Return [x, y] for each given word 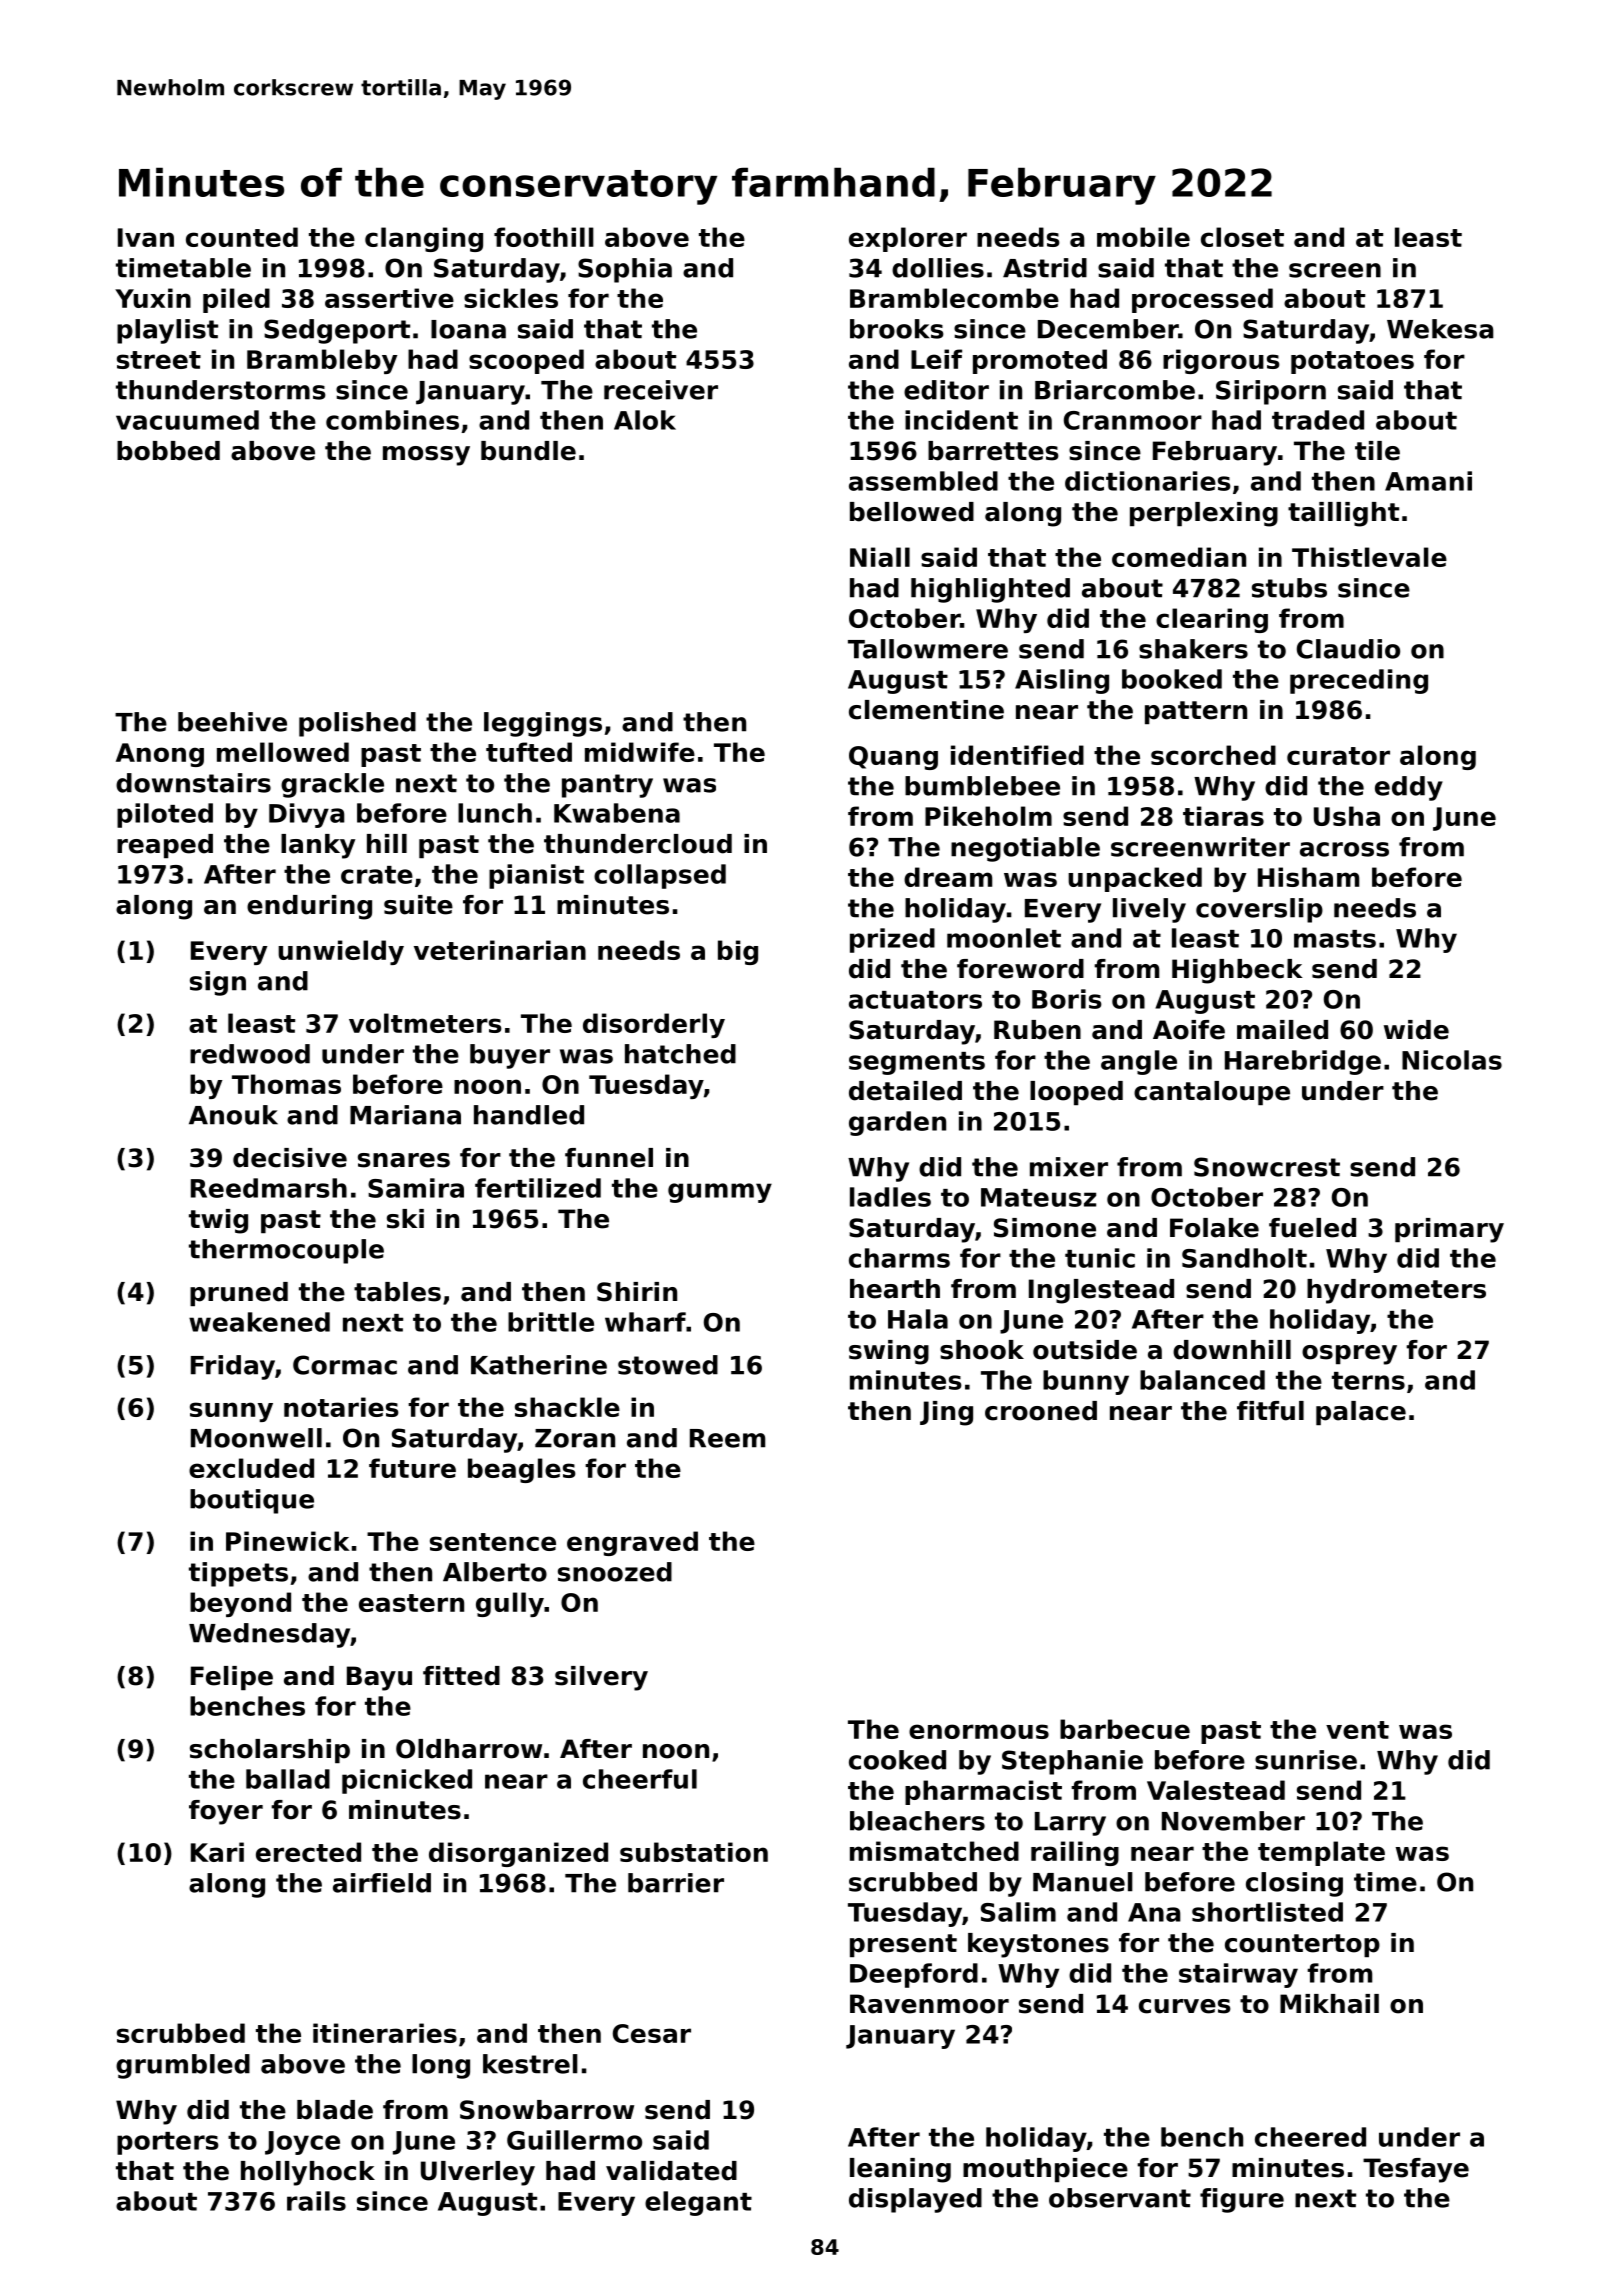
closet [1242, 237]
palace [1361, 1413]
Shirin [637, 1292]
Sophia [625, 270]
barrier [676, 1883]
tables [397, 1292]
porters [168, 2143]
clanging [424, 239]
